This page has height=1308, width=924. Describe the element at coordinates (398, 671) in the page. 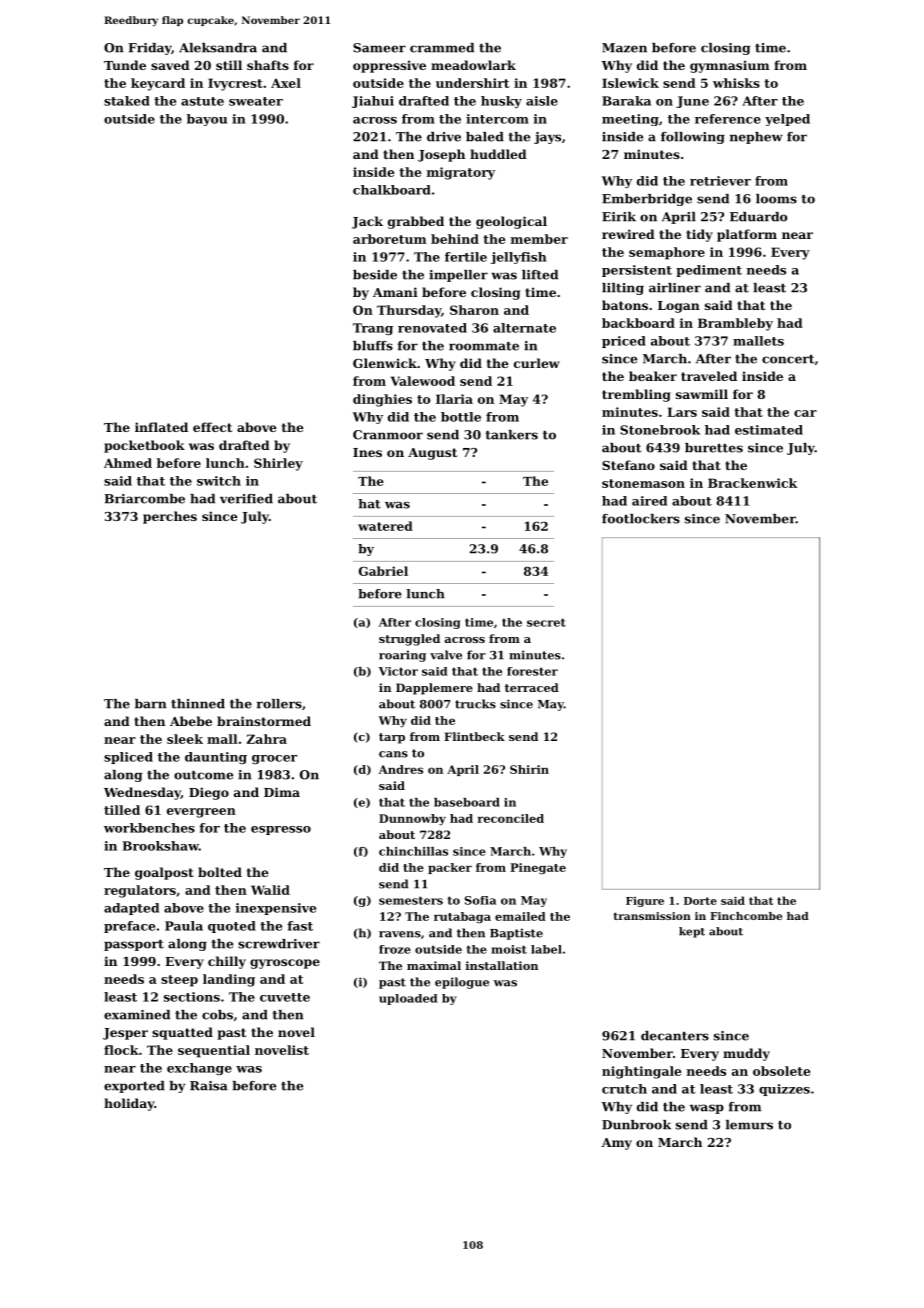

I see `Victor` at that location.
